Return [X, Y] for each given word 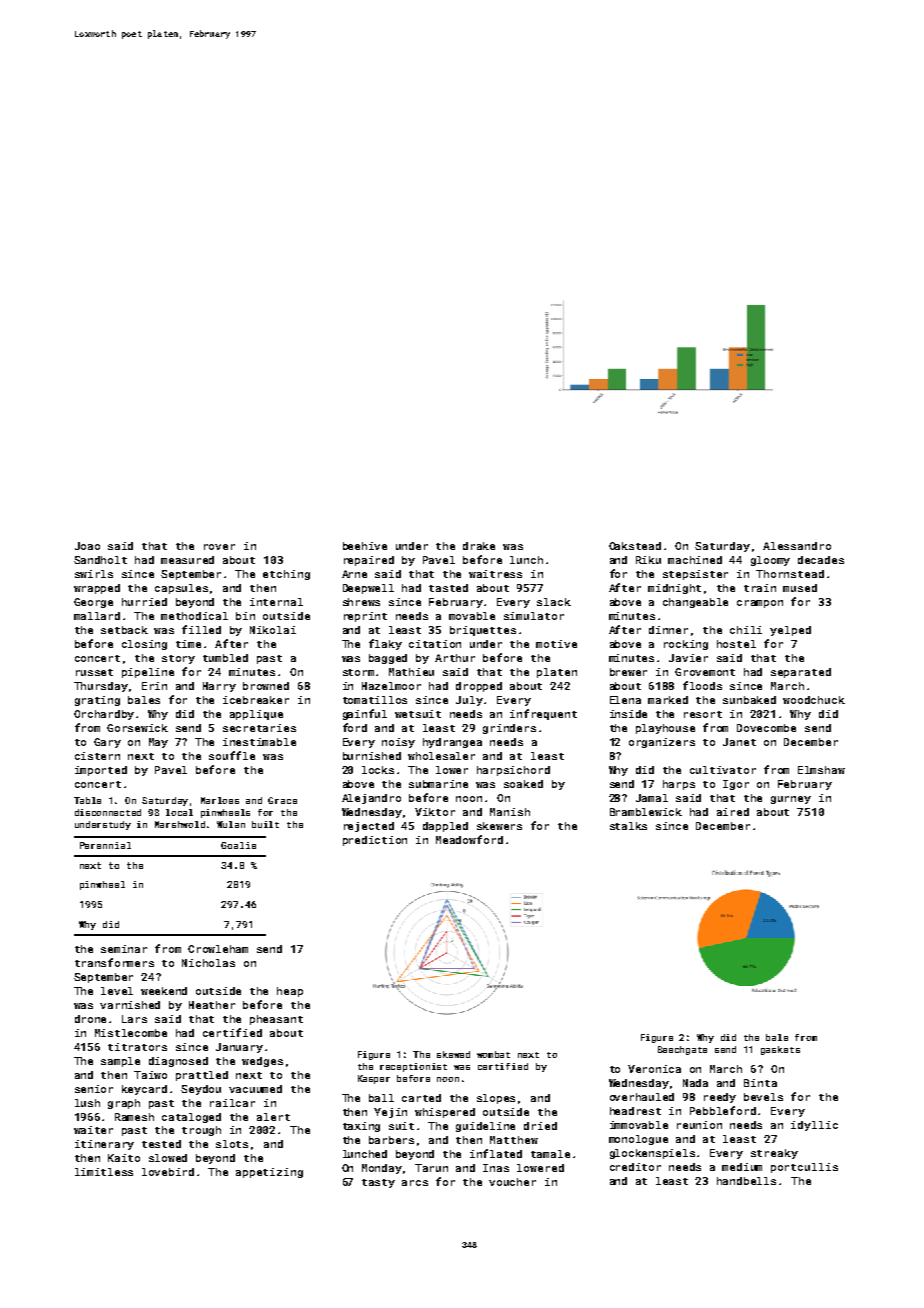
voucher [512, 1182]
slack [554, 602]
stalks [628, 826]
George [93, 603]
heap [290, 992]
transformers [114, 962]
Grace [282, 800]
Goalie [238, 845]
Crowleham [218, 949]
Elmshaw [821, 770]
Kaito [124, 1158]
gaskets [780, 1050]
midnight [674, 589]
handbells [746, 1181]
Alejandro [371, 799]
